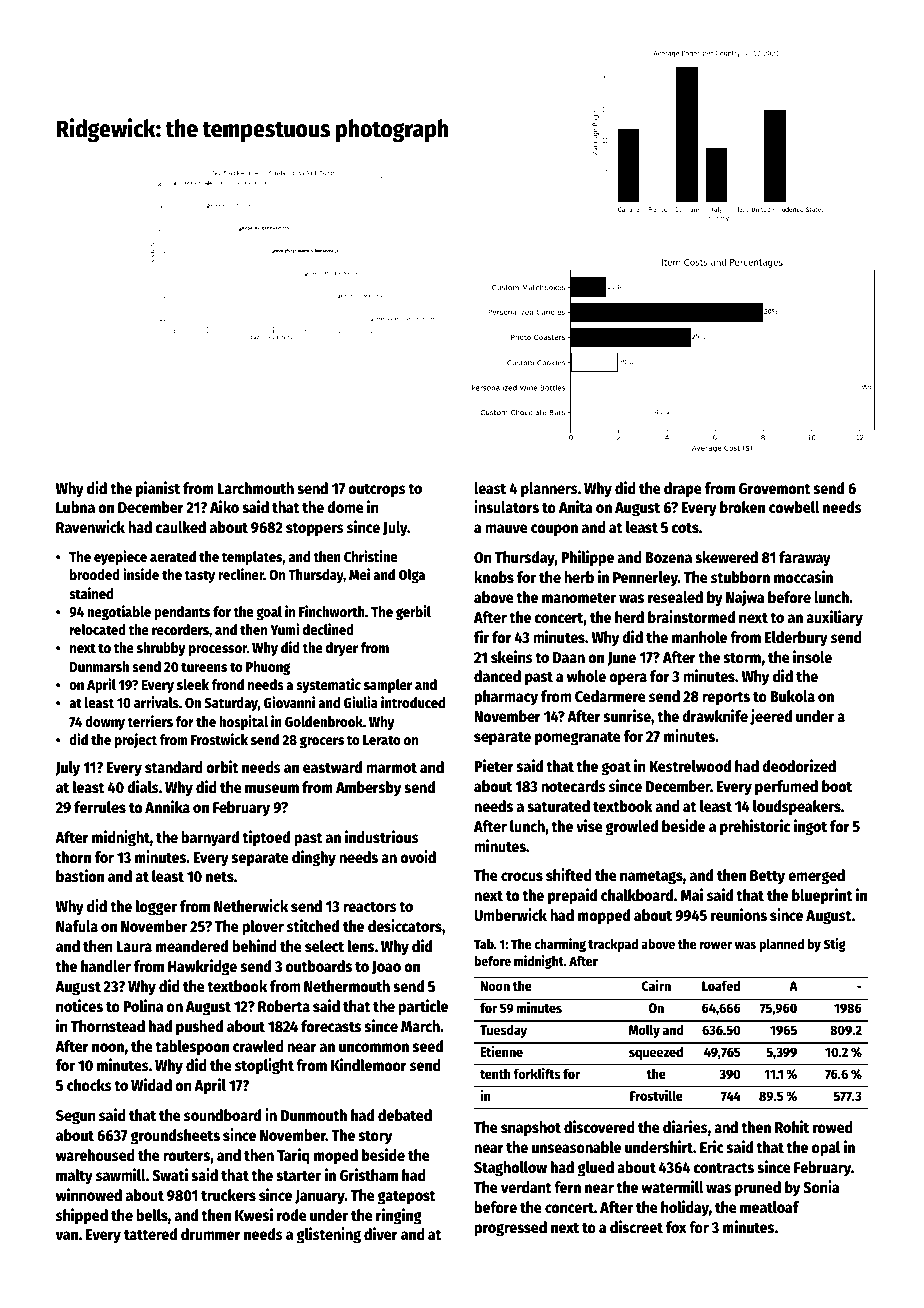 This image has height=1308, width=924. Describe the element at coordinates (835, 945) in the image. I see `Stig` at that location.
